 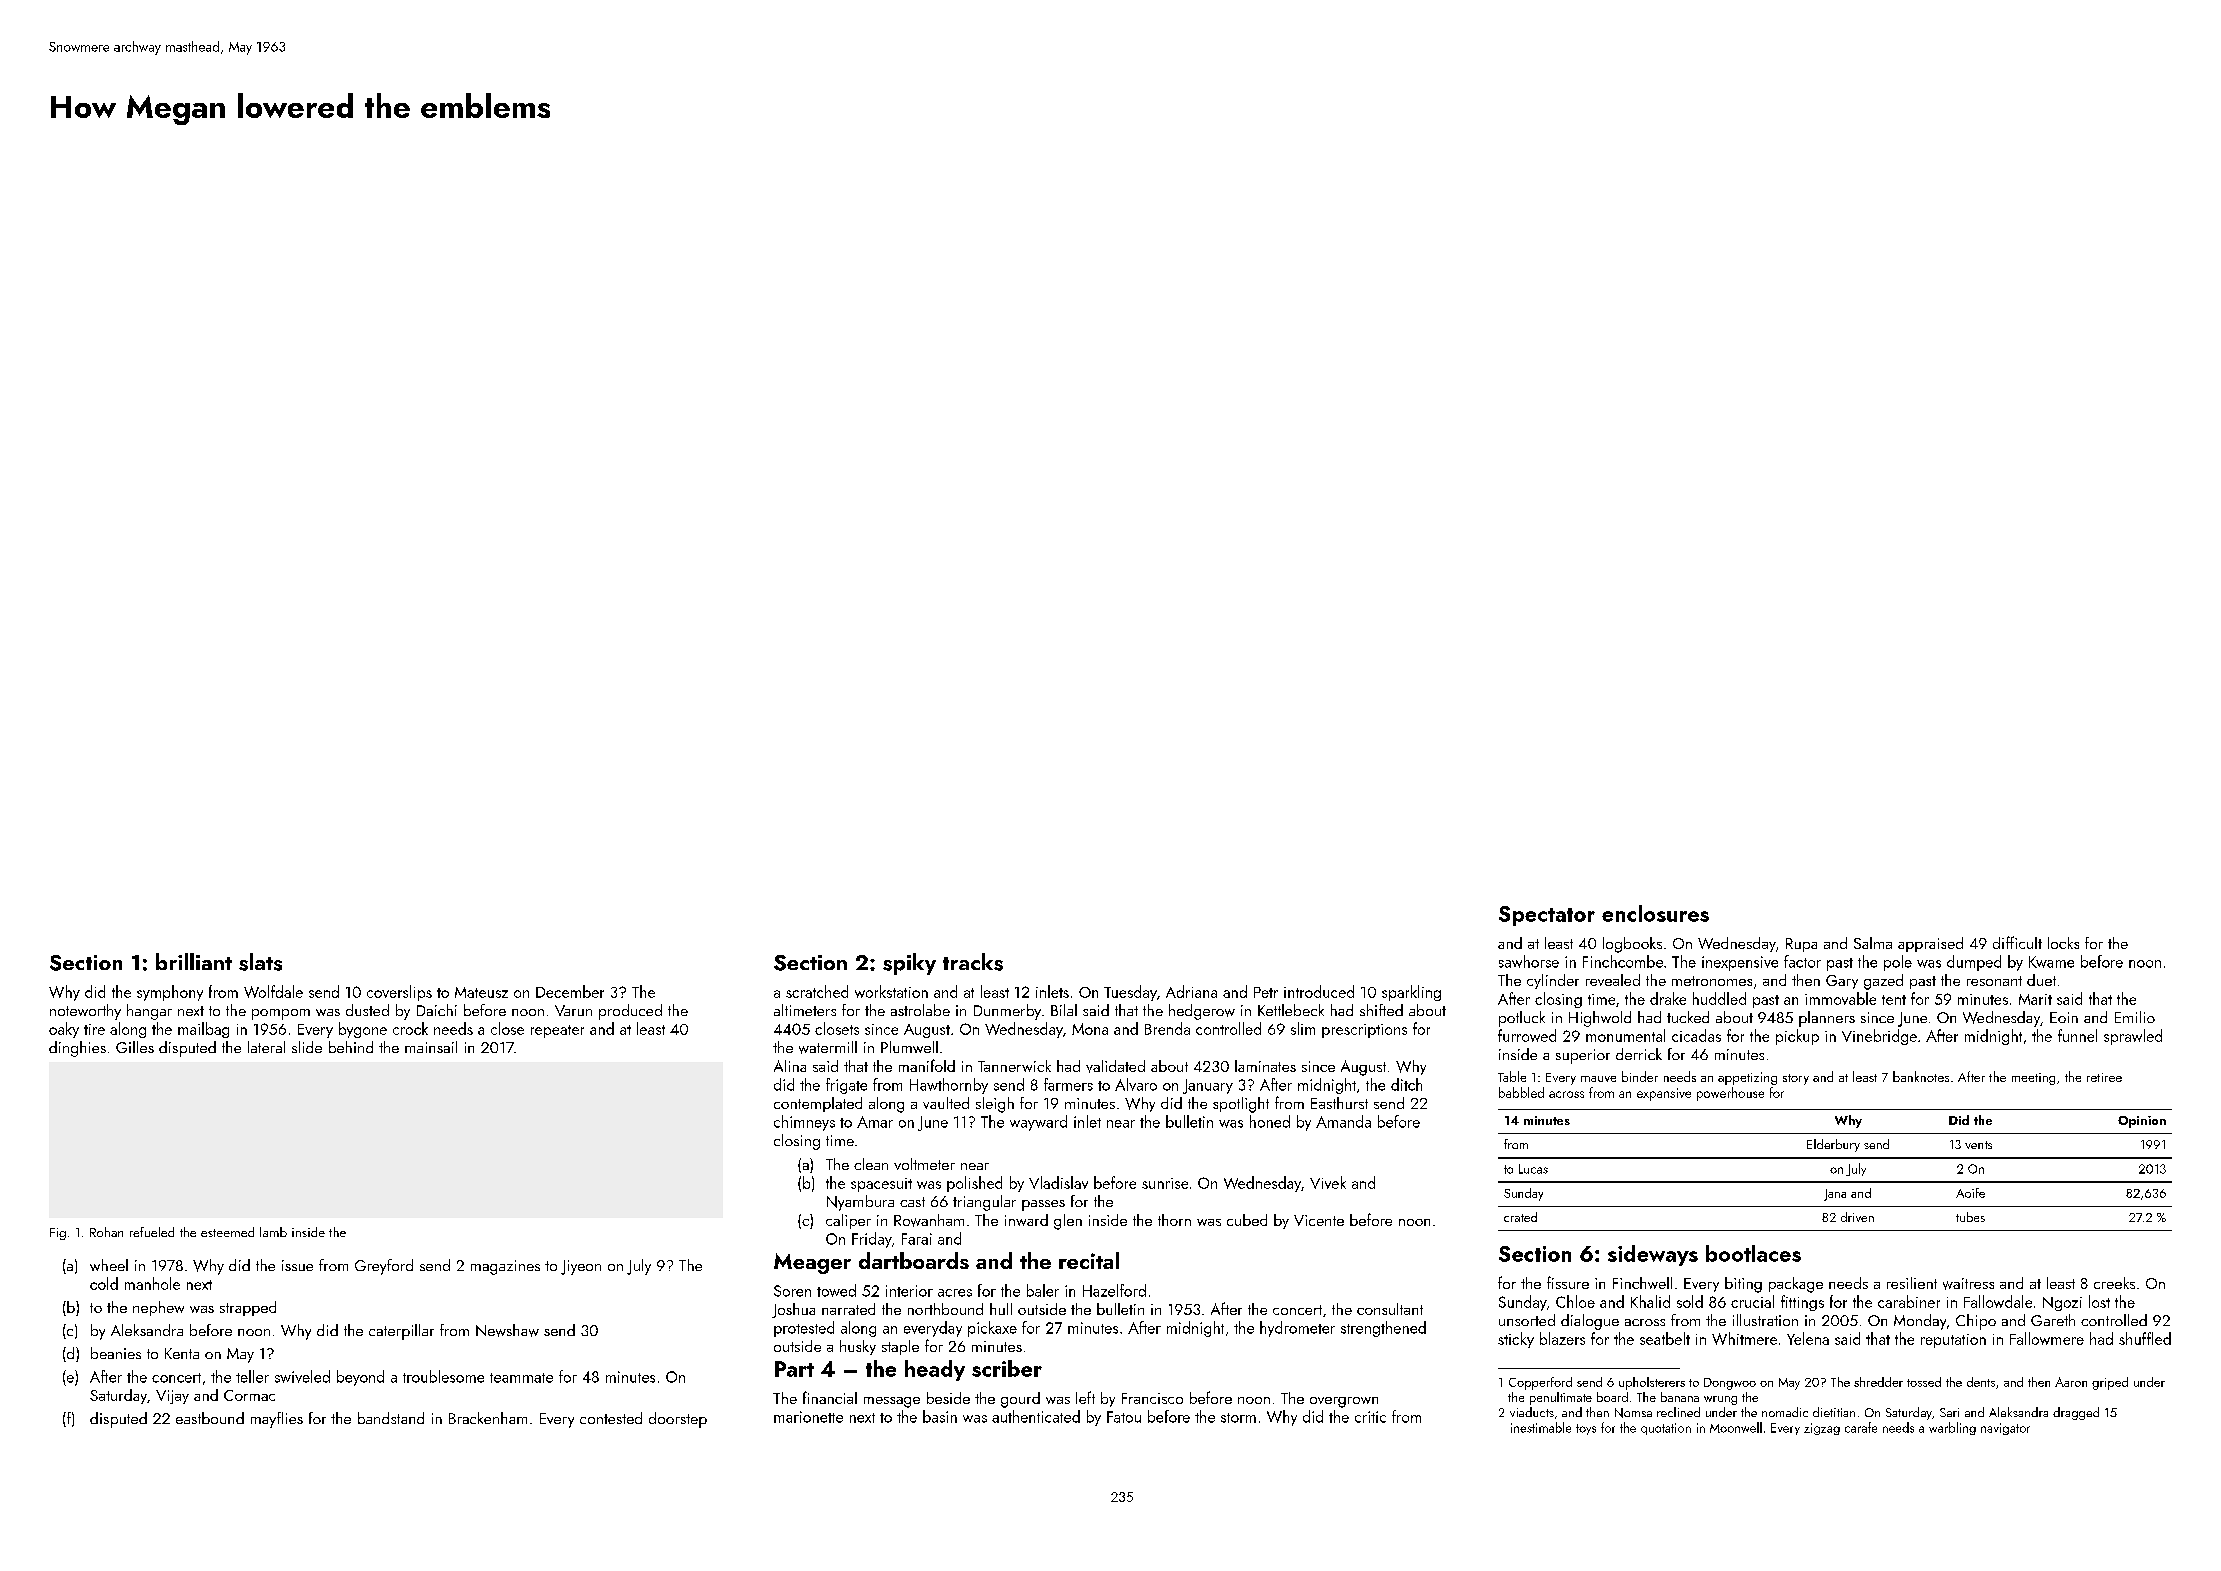 What do you see at coordinates (2051, 962) in the screenshot?
I see `Kwame` at bounding box center [2051, 962].
